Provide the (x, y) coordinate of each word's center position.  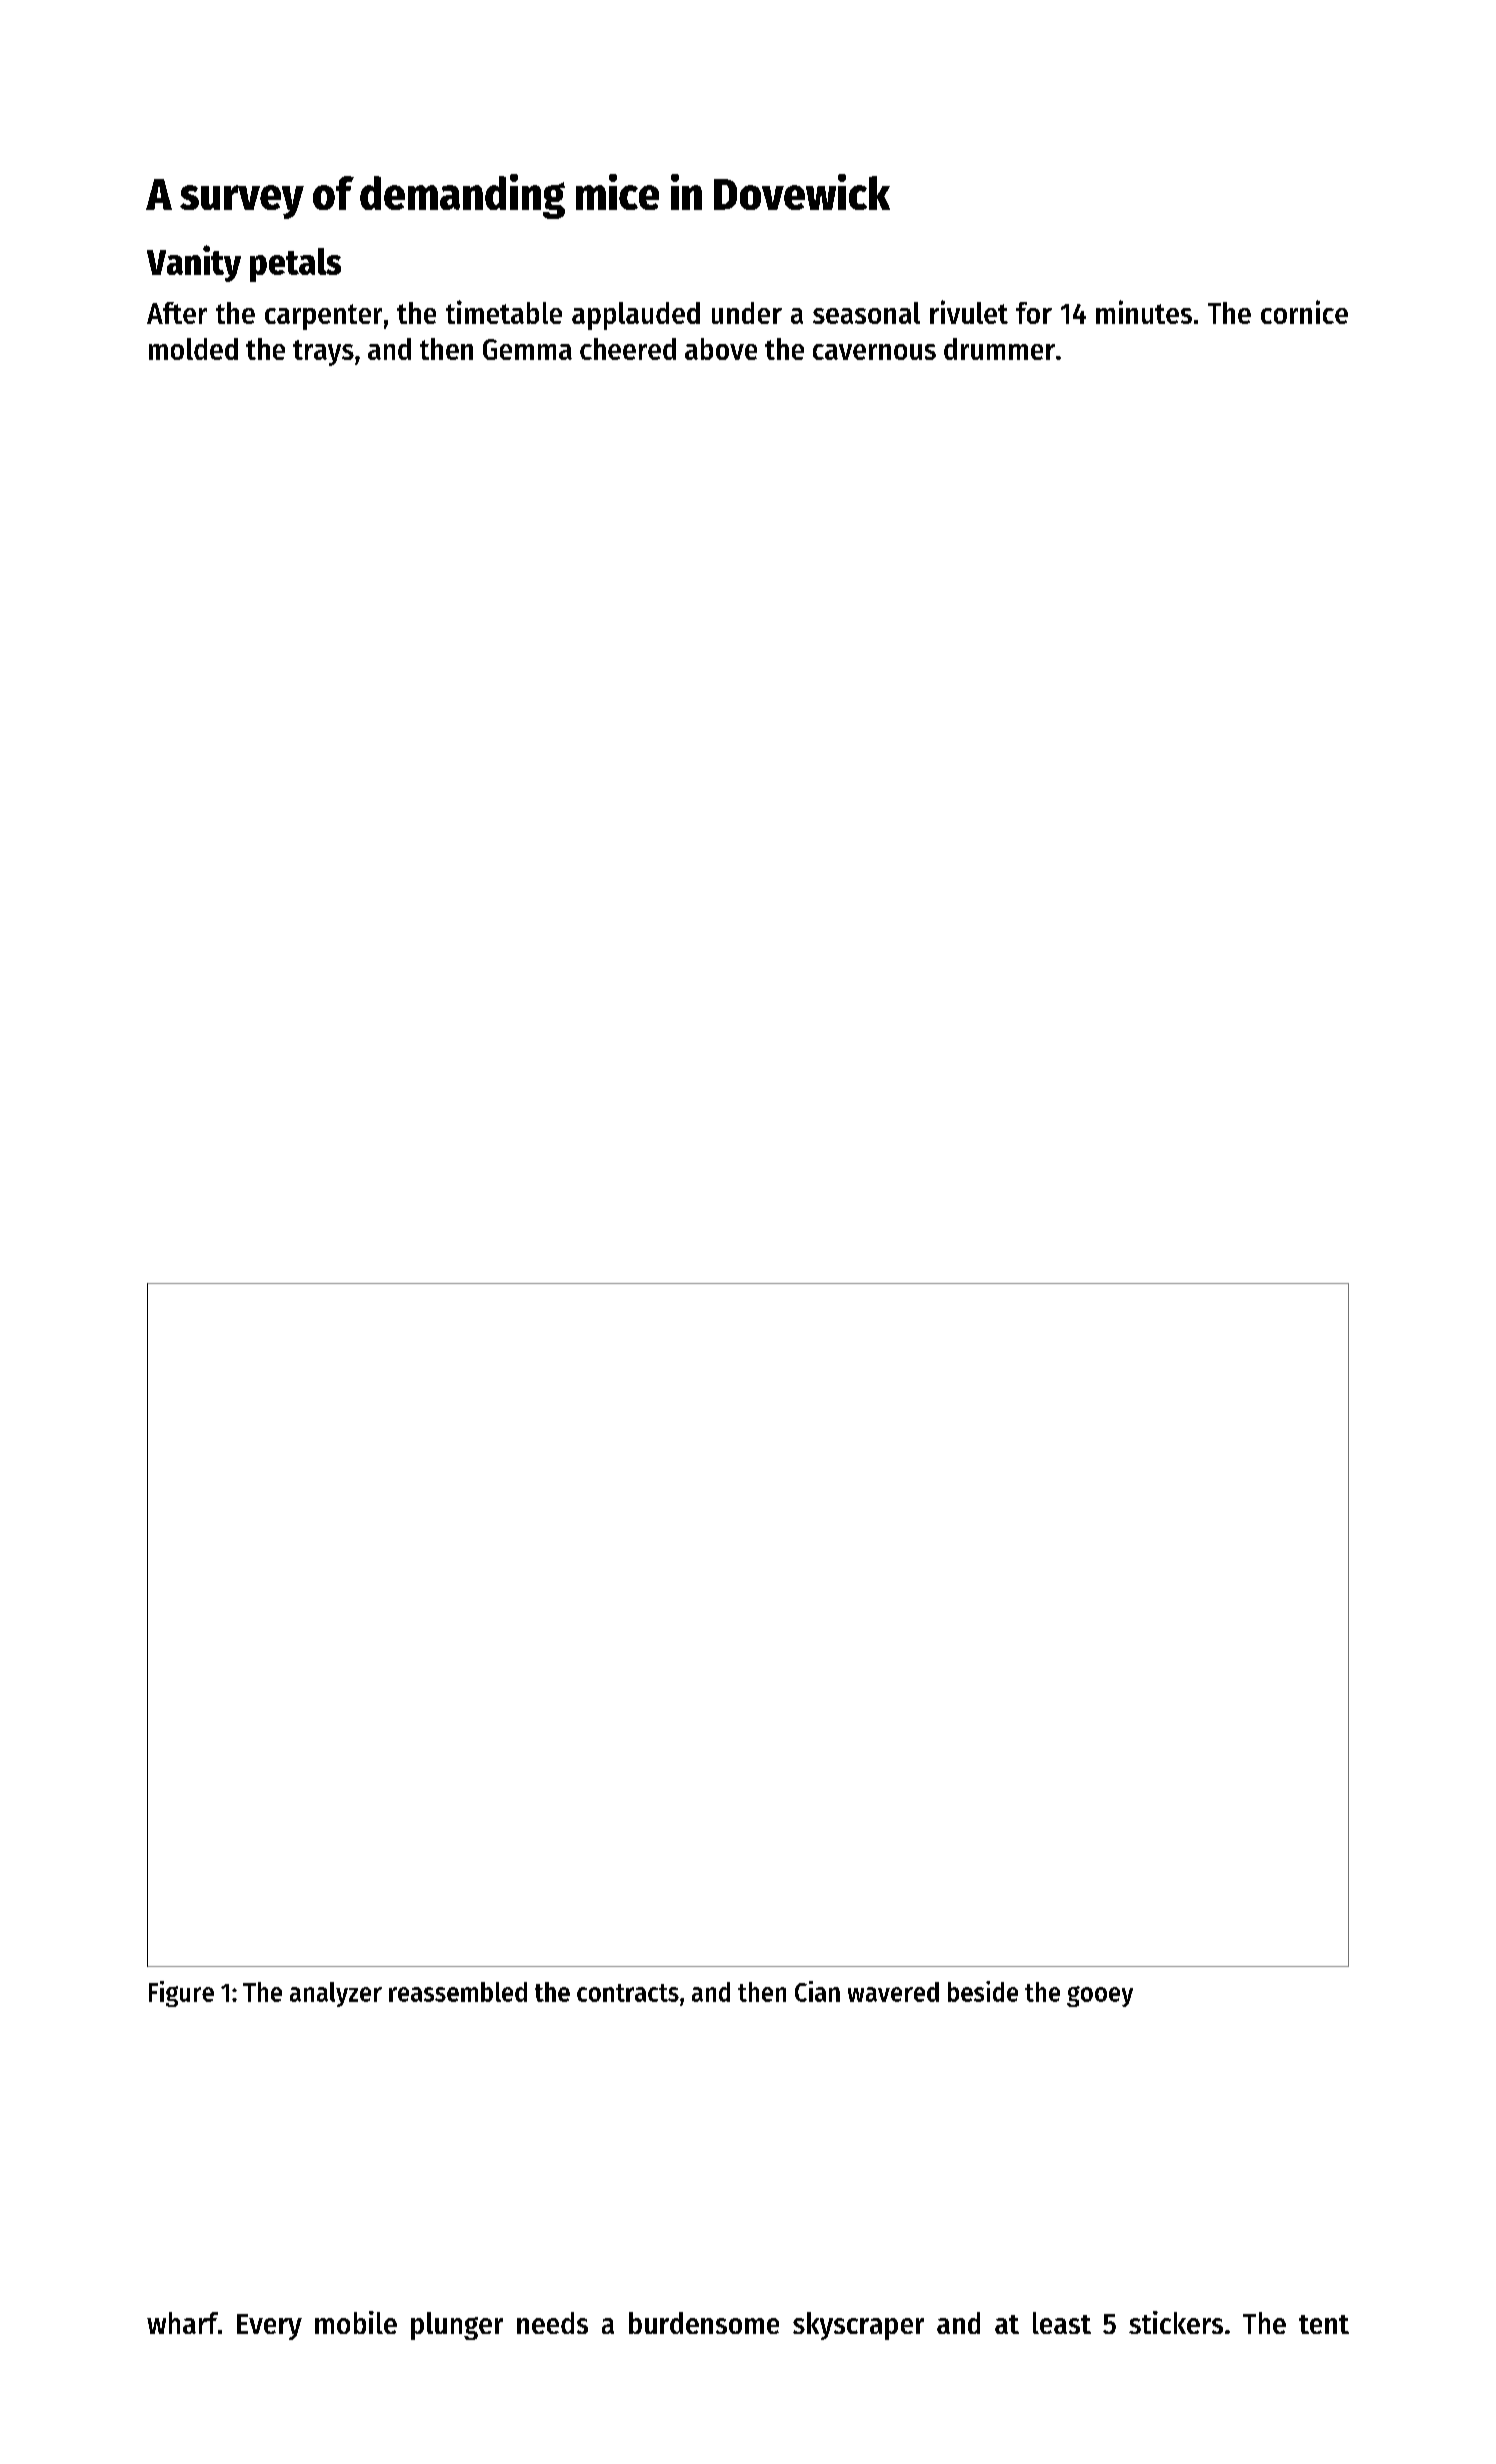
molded (193, 349)
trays (323, 353)
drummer (999, 349)
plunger (457, 2326)
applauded (636, 316)
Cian (817, 1991)
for (1034, 313)
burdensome (704, 2323)
